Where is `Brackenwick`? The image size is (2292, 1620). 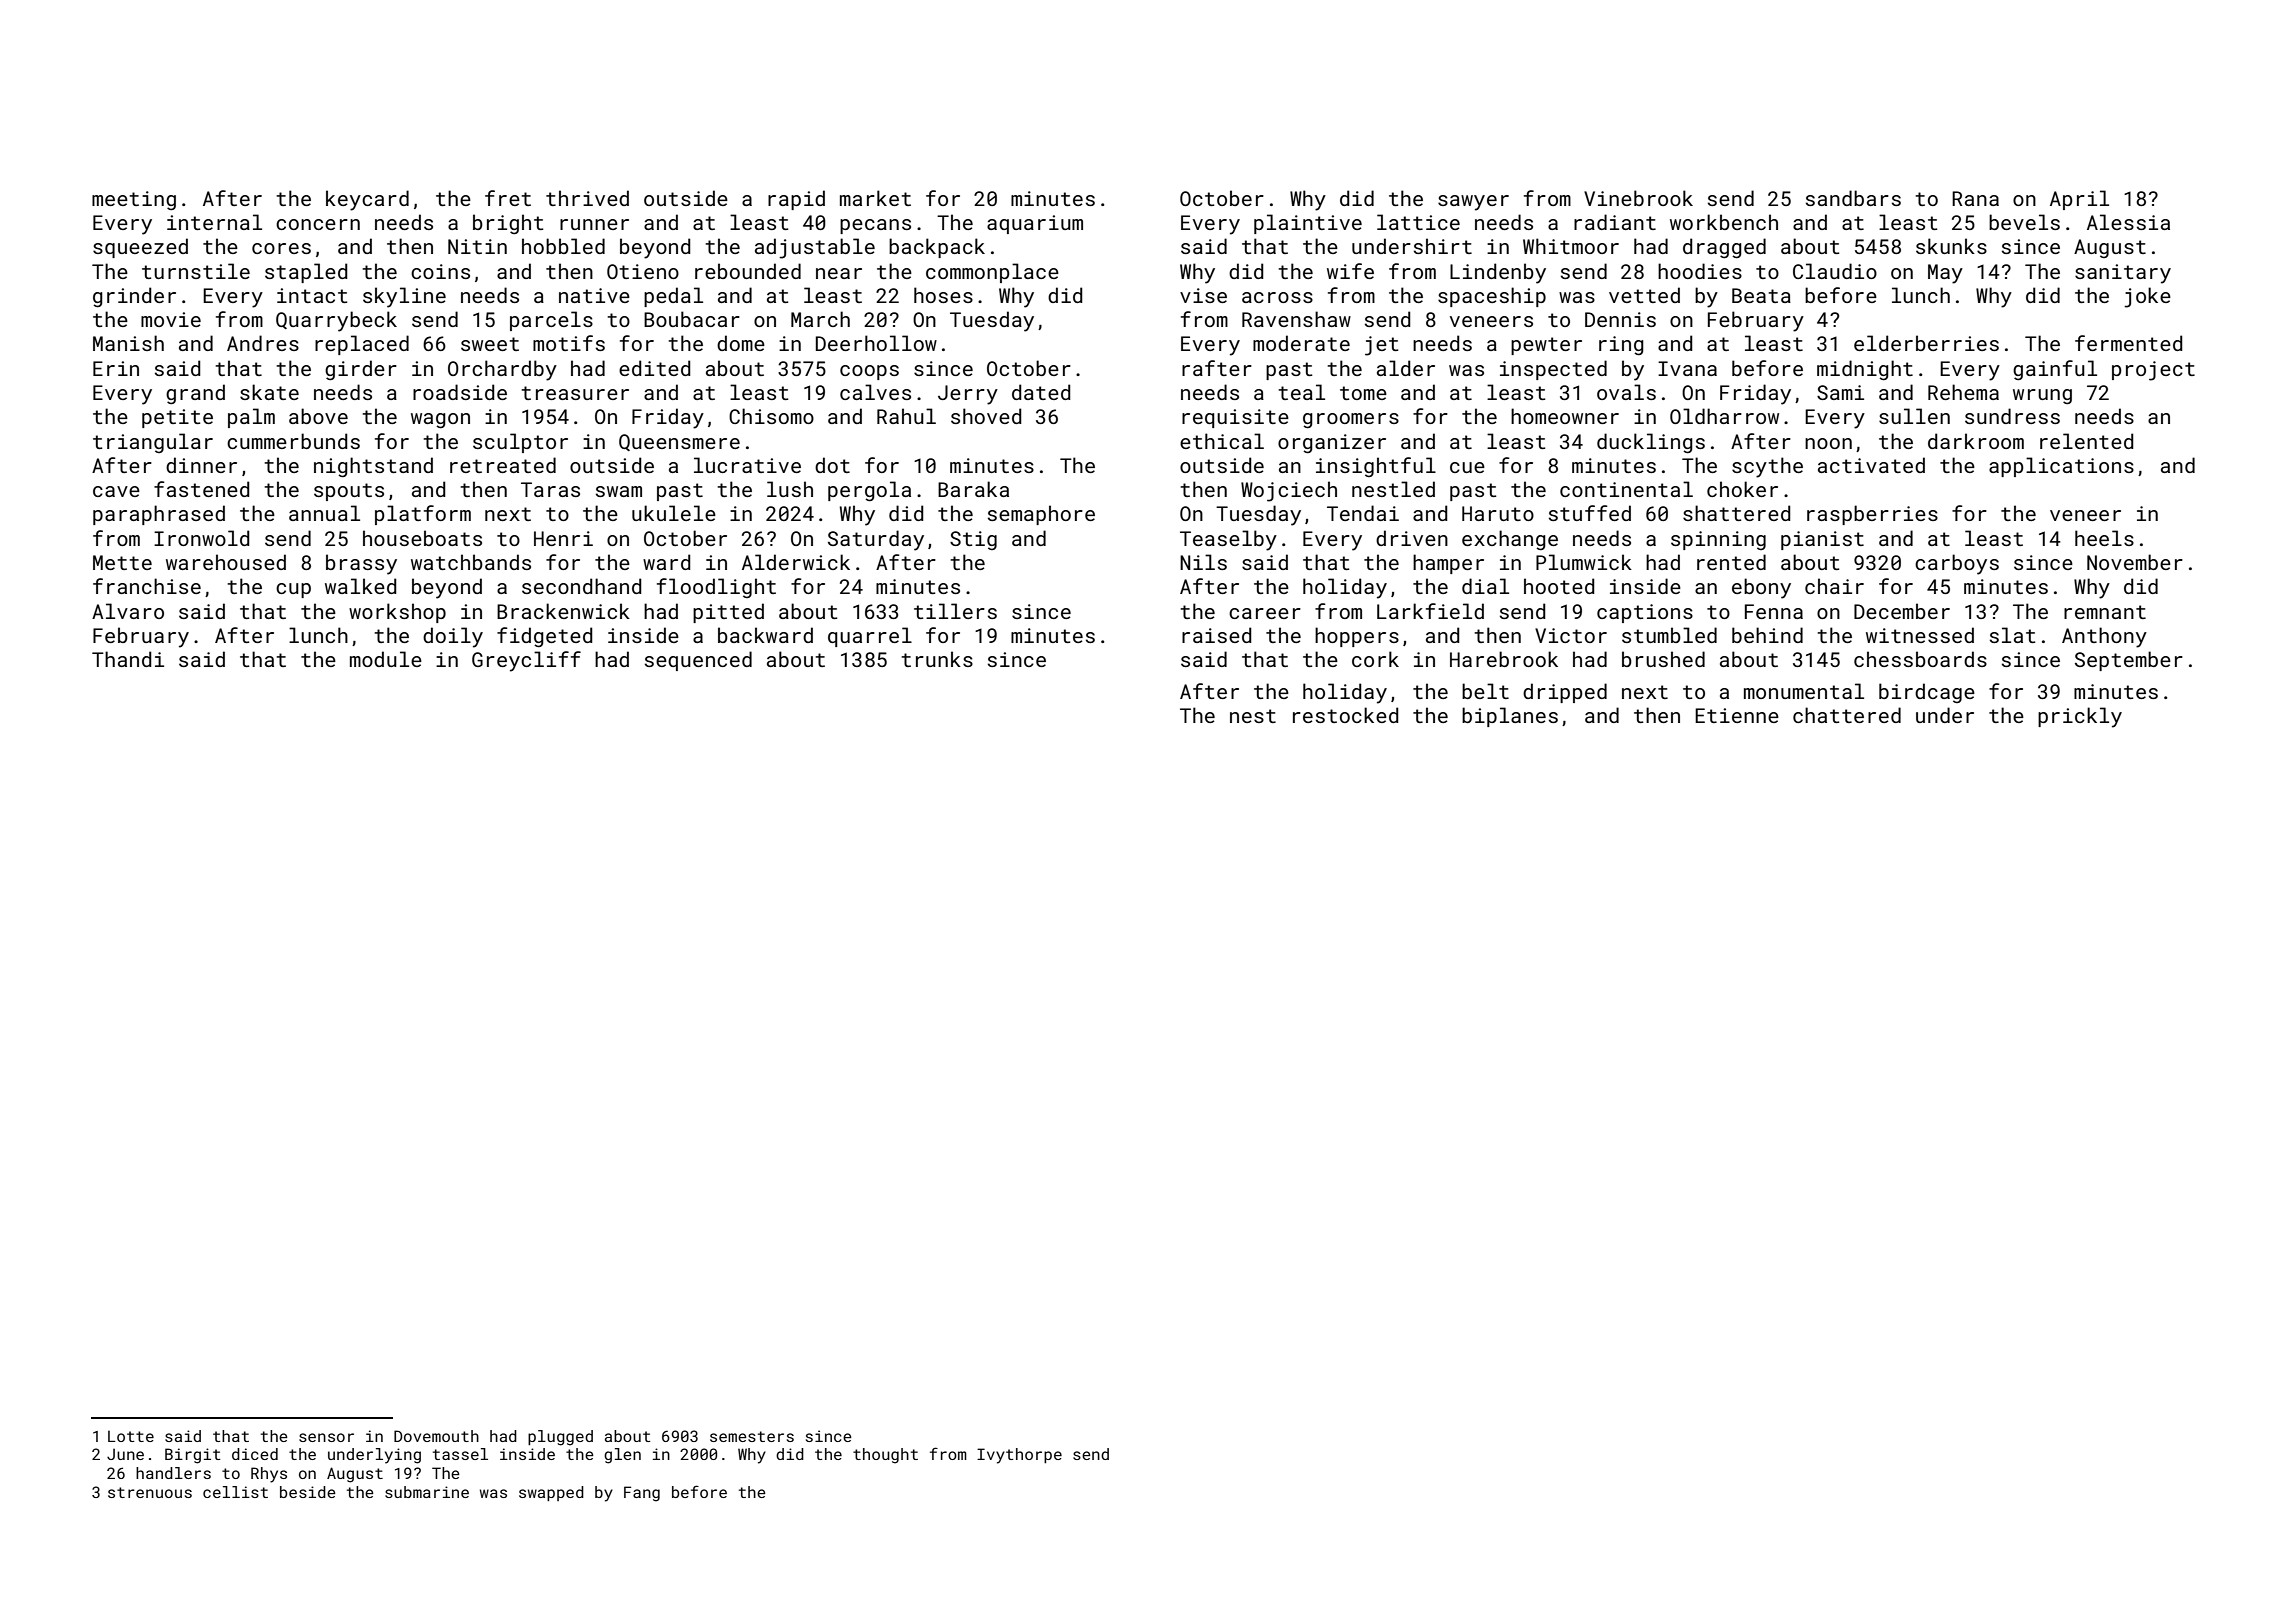
Brackenwick is located at coordinates (563, 611).
